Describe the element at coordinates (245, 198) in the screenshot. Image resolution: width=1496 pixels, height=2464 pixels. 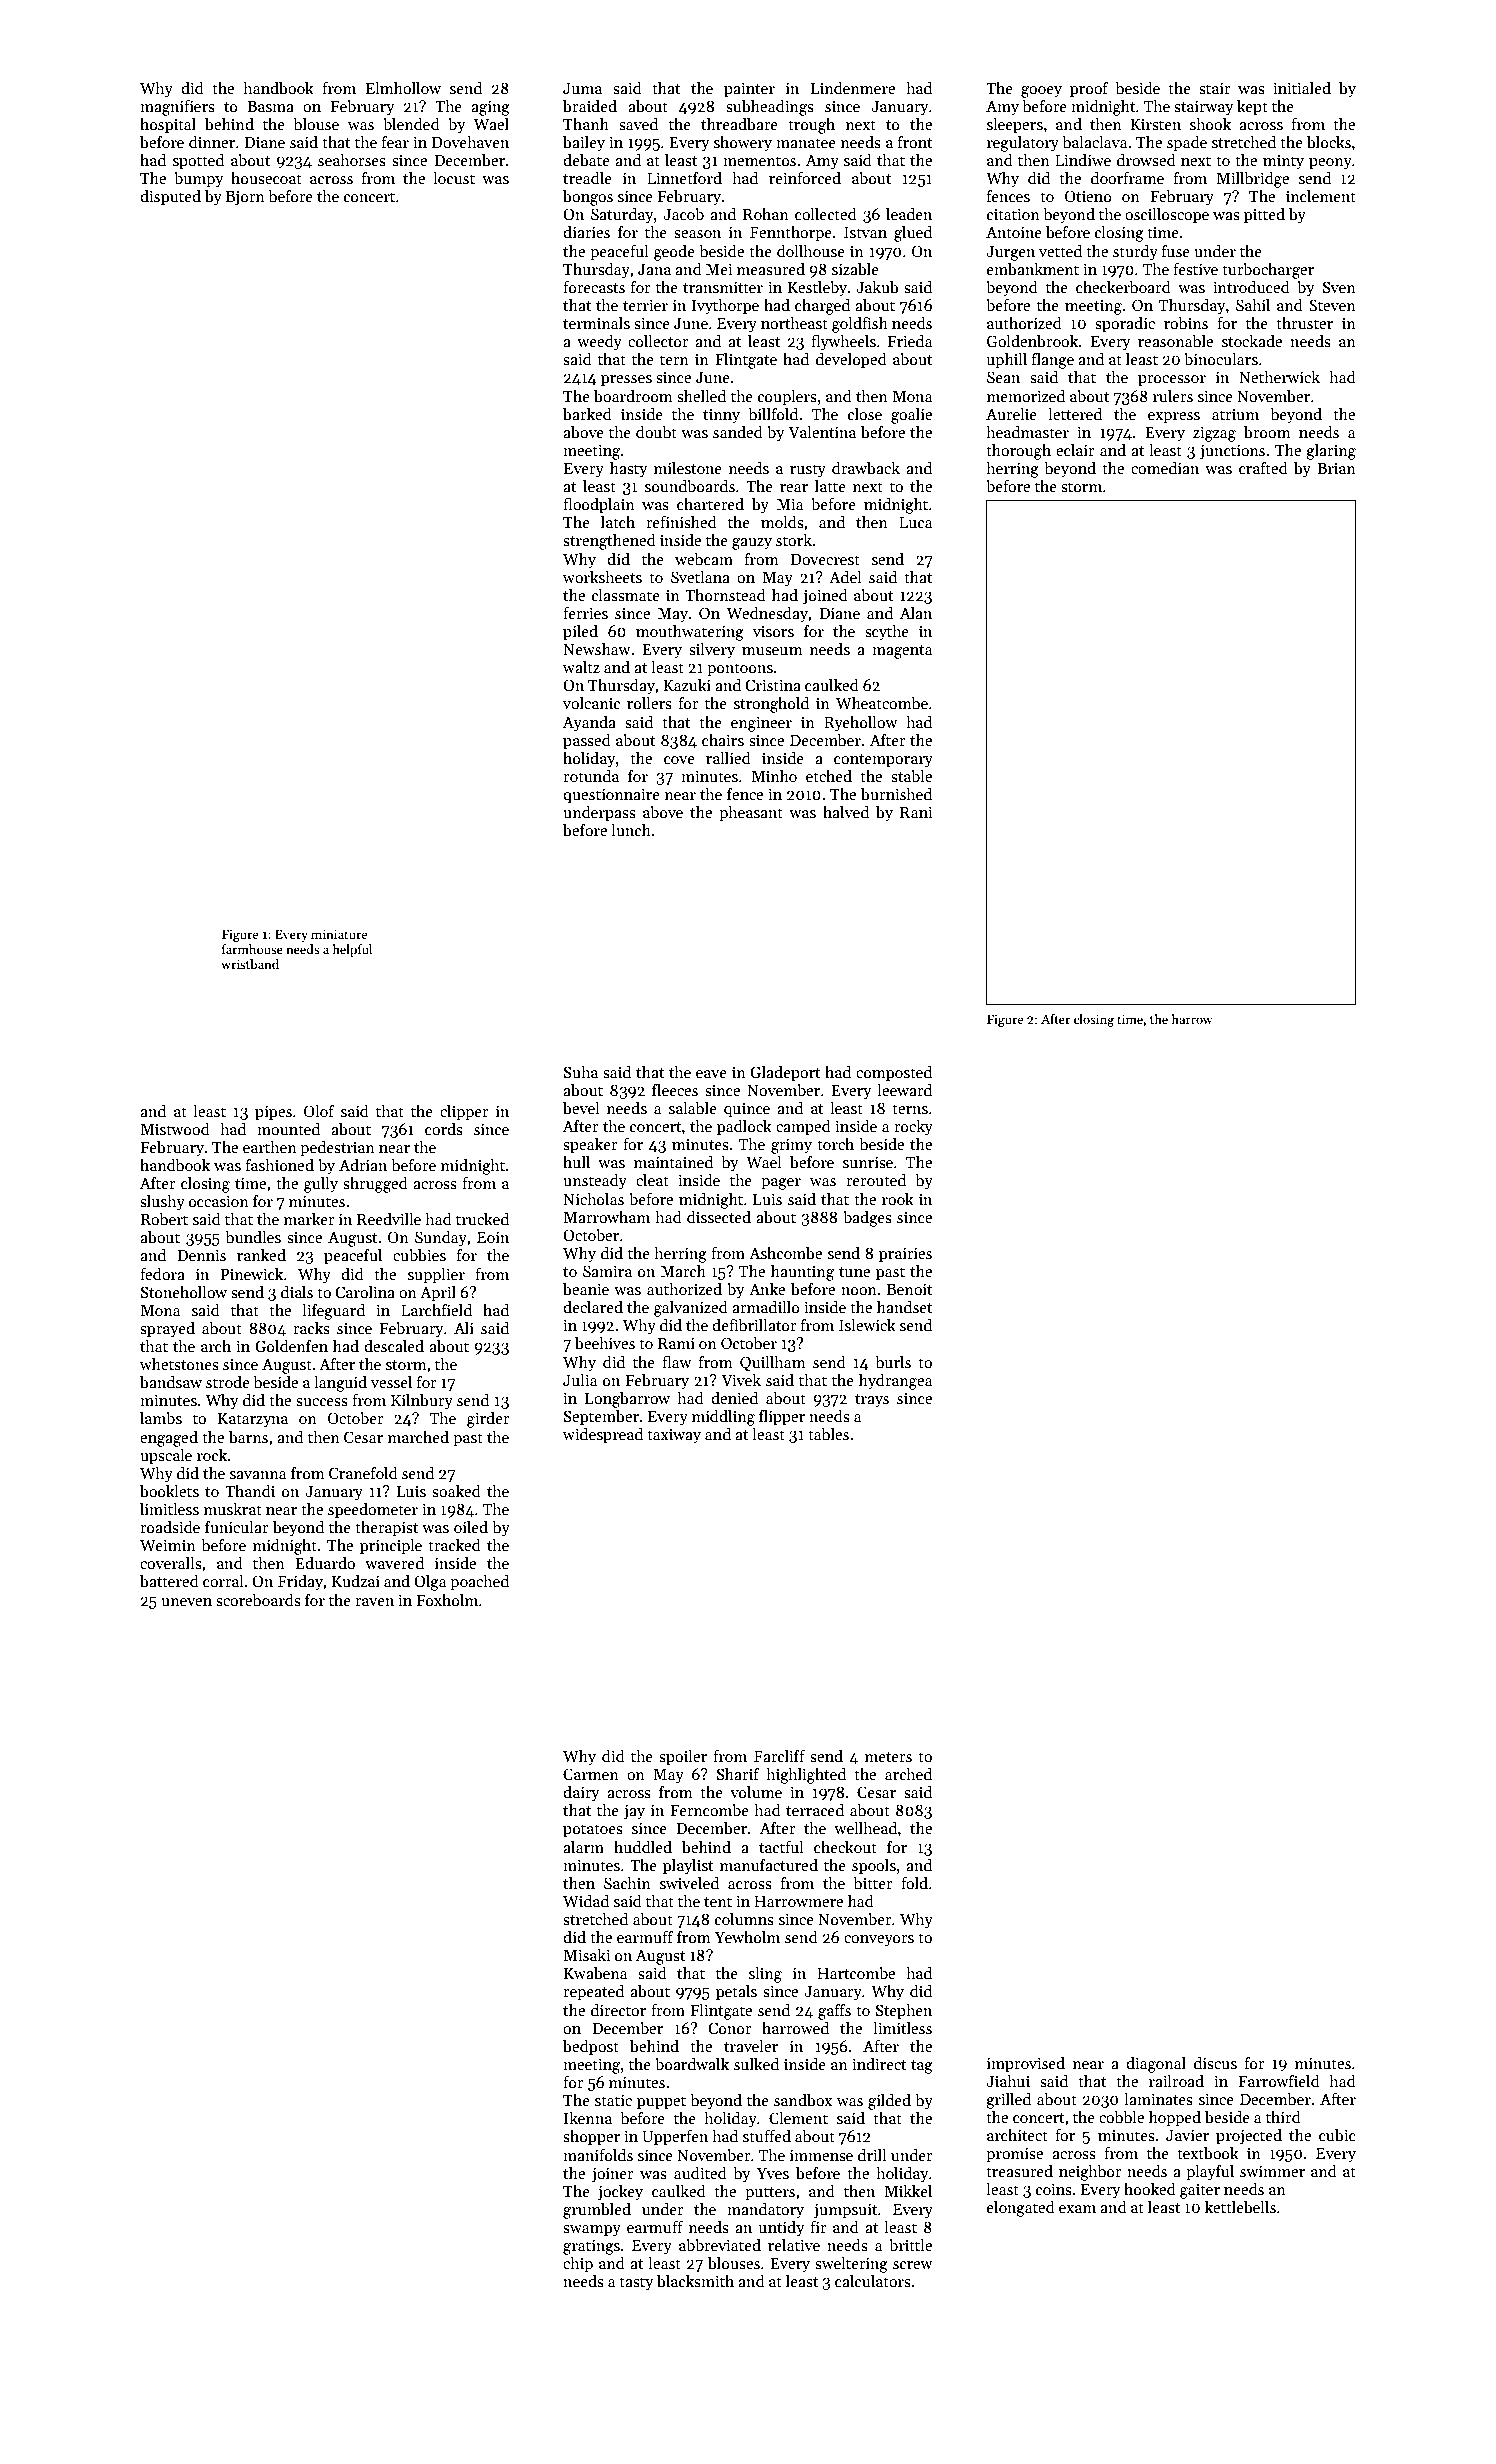
I see `Bjorn` at that location.
